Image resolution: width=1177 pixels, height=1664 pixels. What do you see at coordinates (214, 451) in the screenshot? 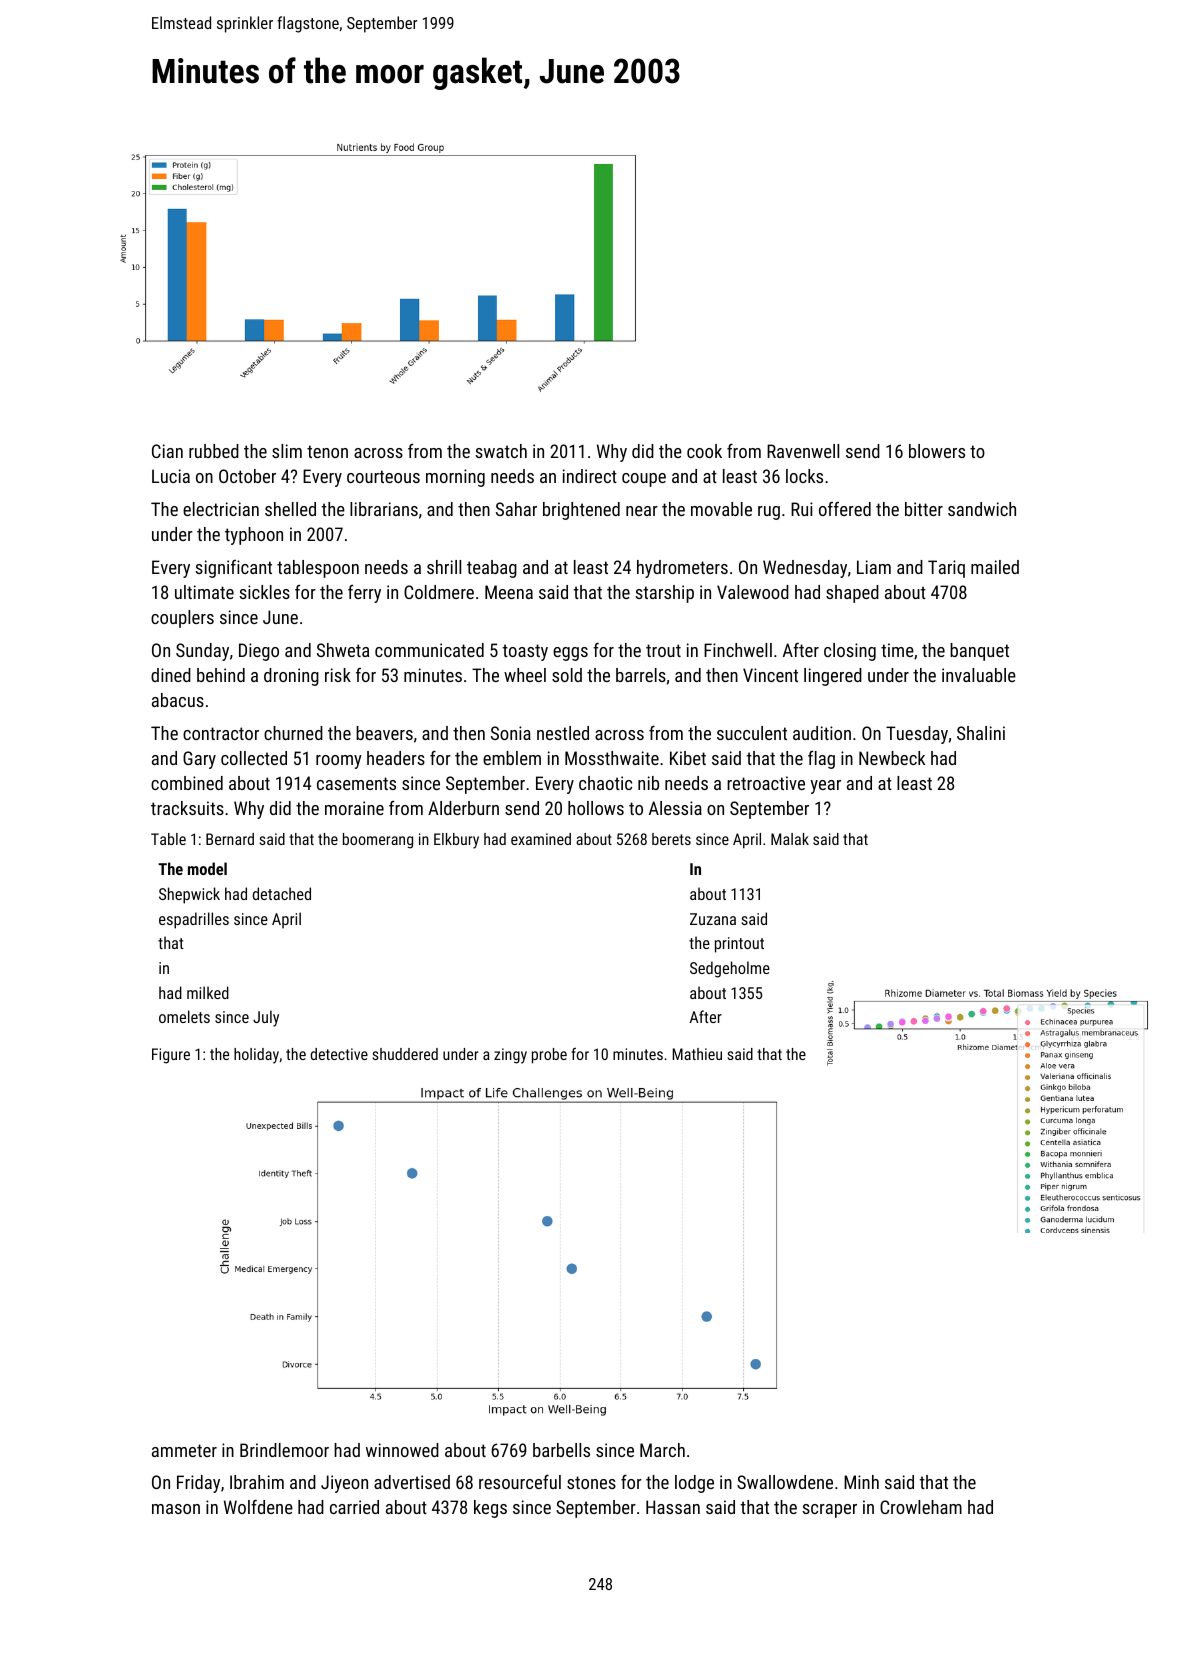
I see `rubbed` at bounding box center [214, 451].
